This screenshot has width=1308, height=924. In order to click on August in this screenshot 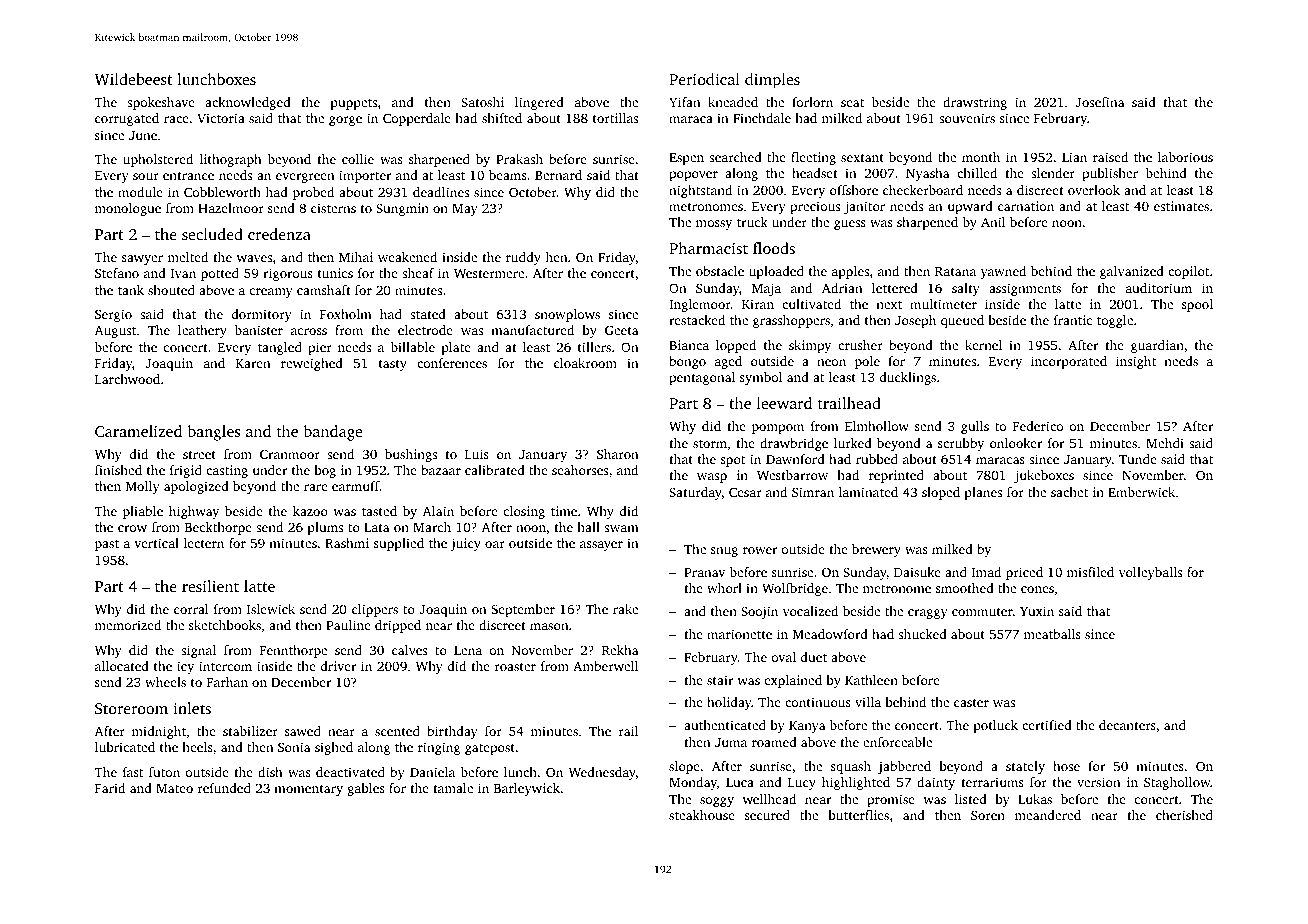, I will do `click(115, 332)`.
